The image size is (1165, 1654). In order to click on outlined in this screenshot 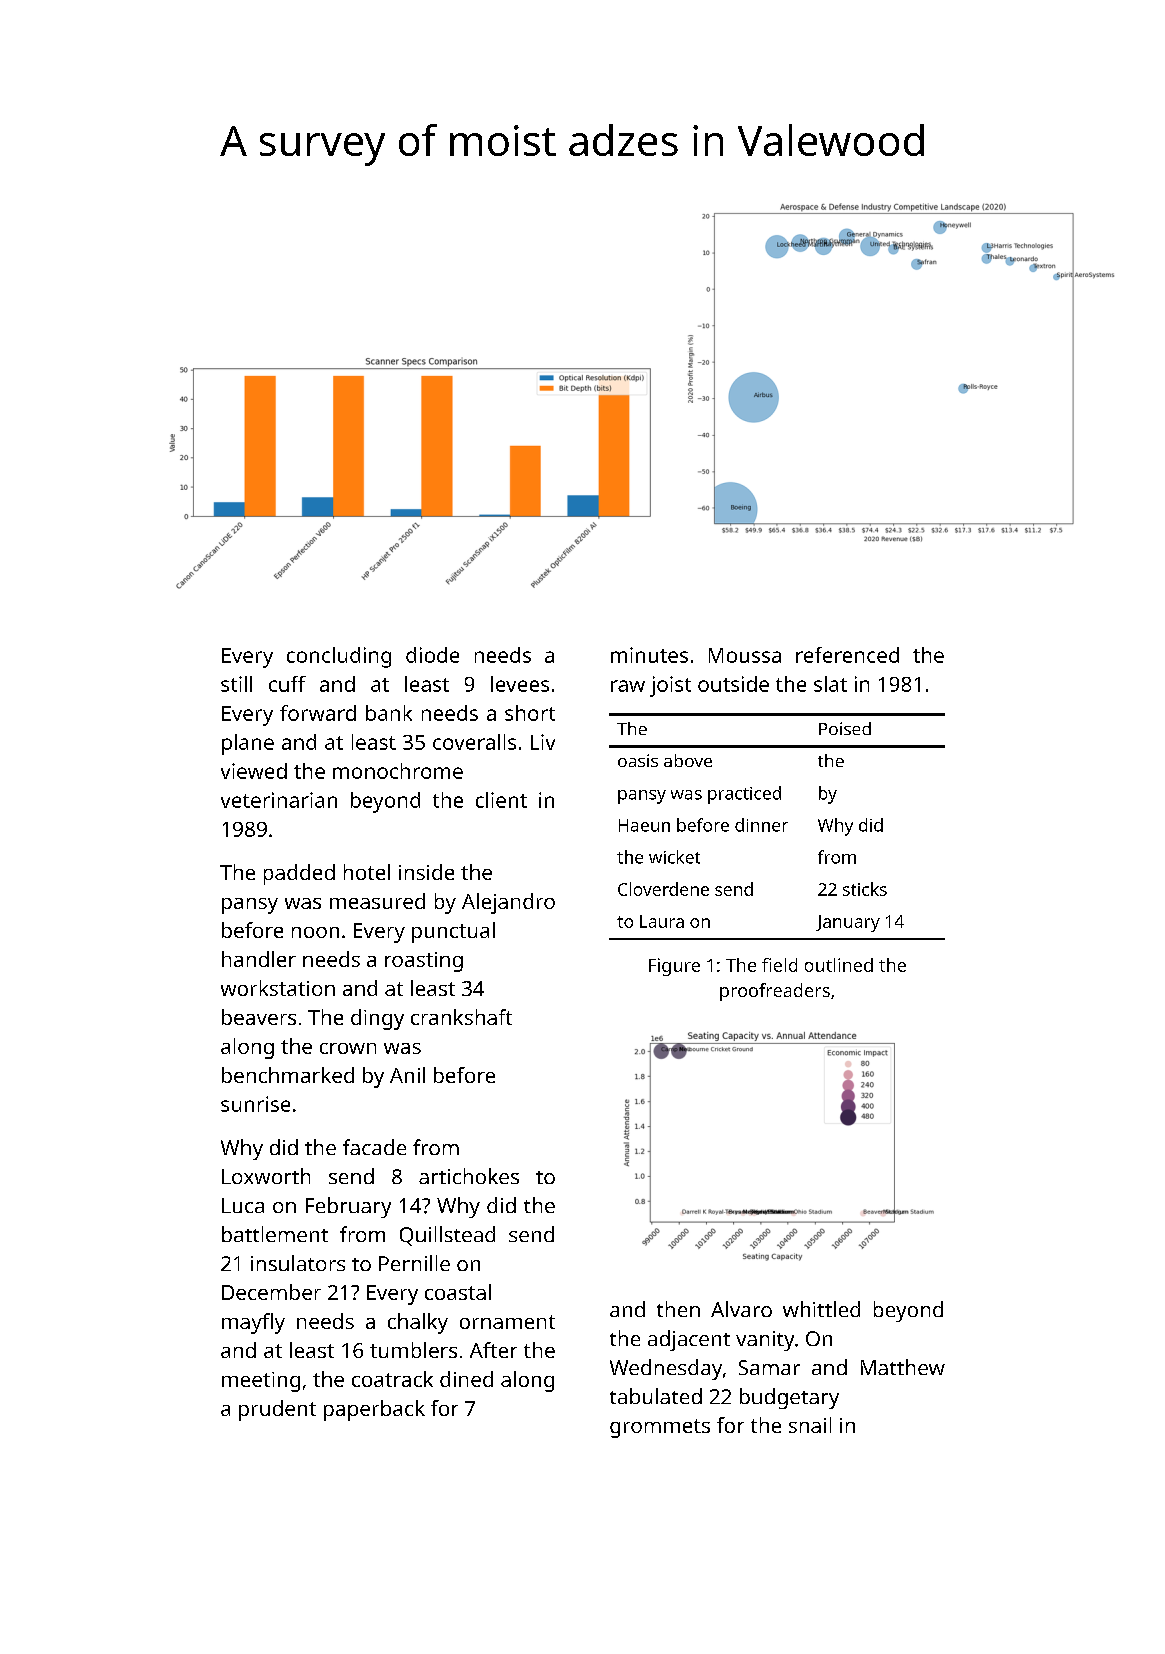, I will do `click(839, 965)`.
